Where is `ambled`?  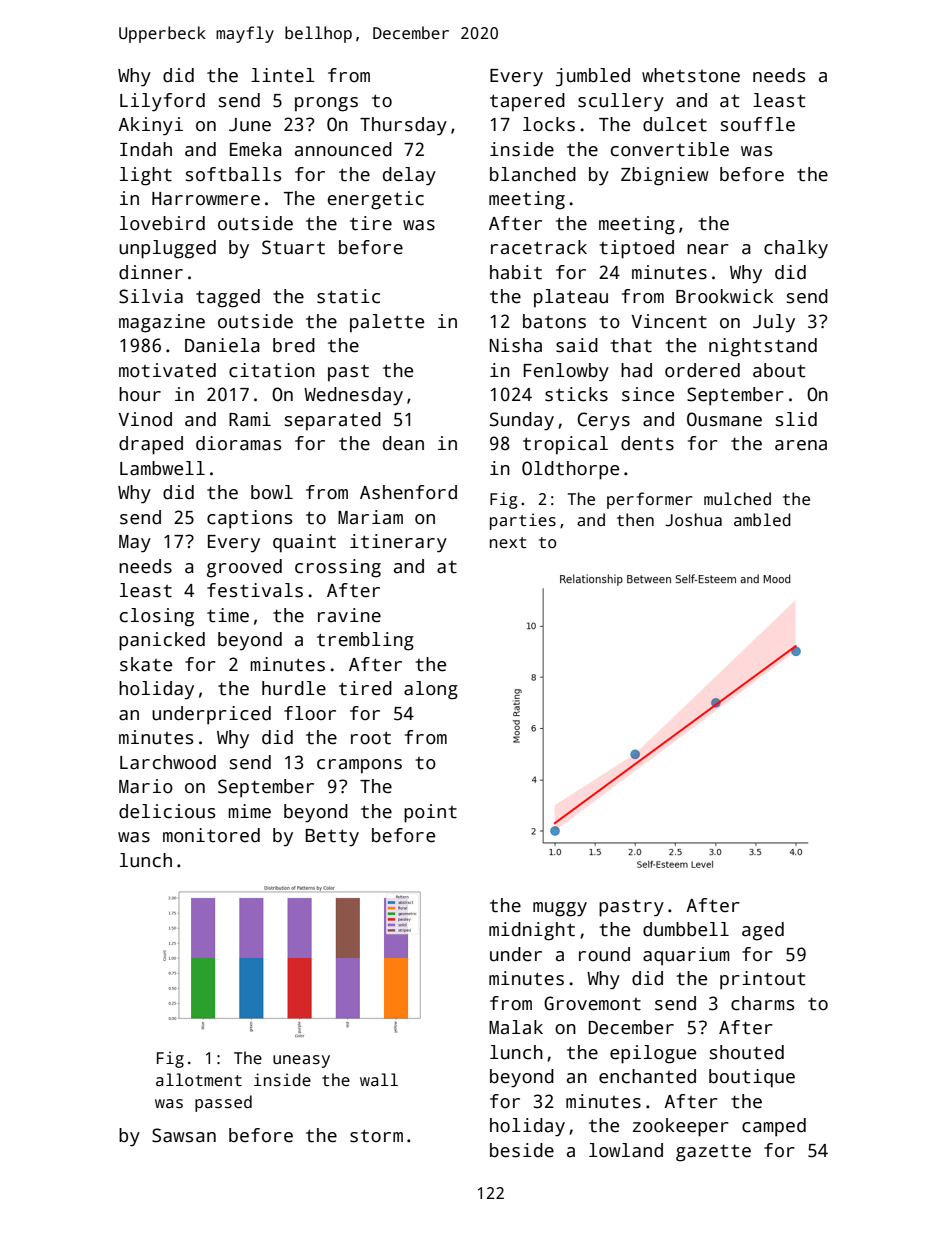
ambled is located at coordinates (762, 519).
